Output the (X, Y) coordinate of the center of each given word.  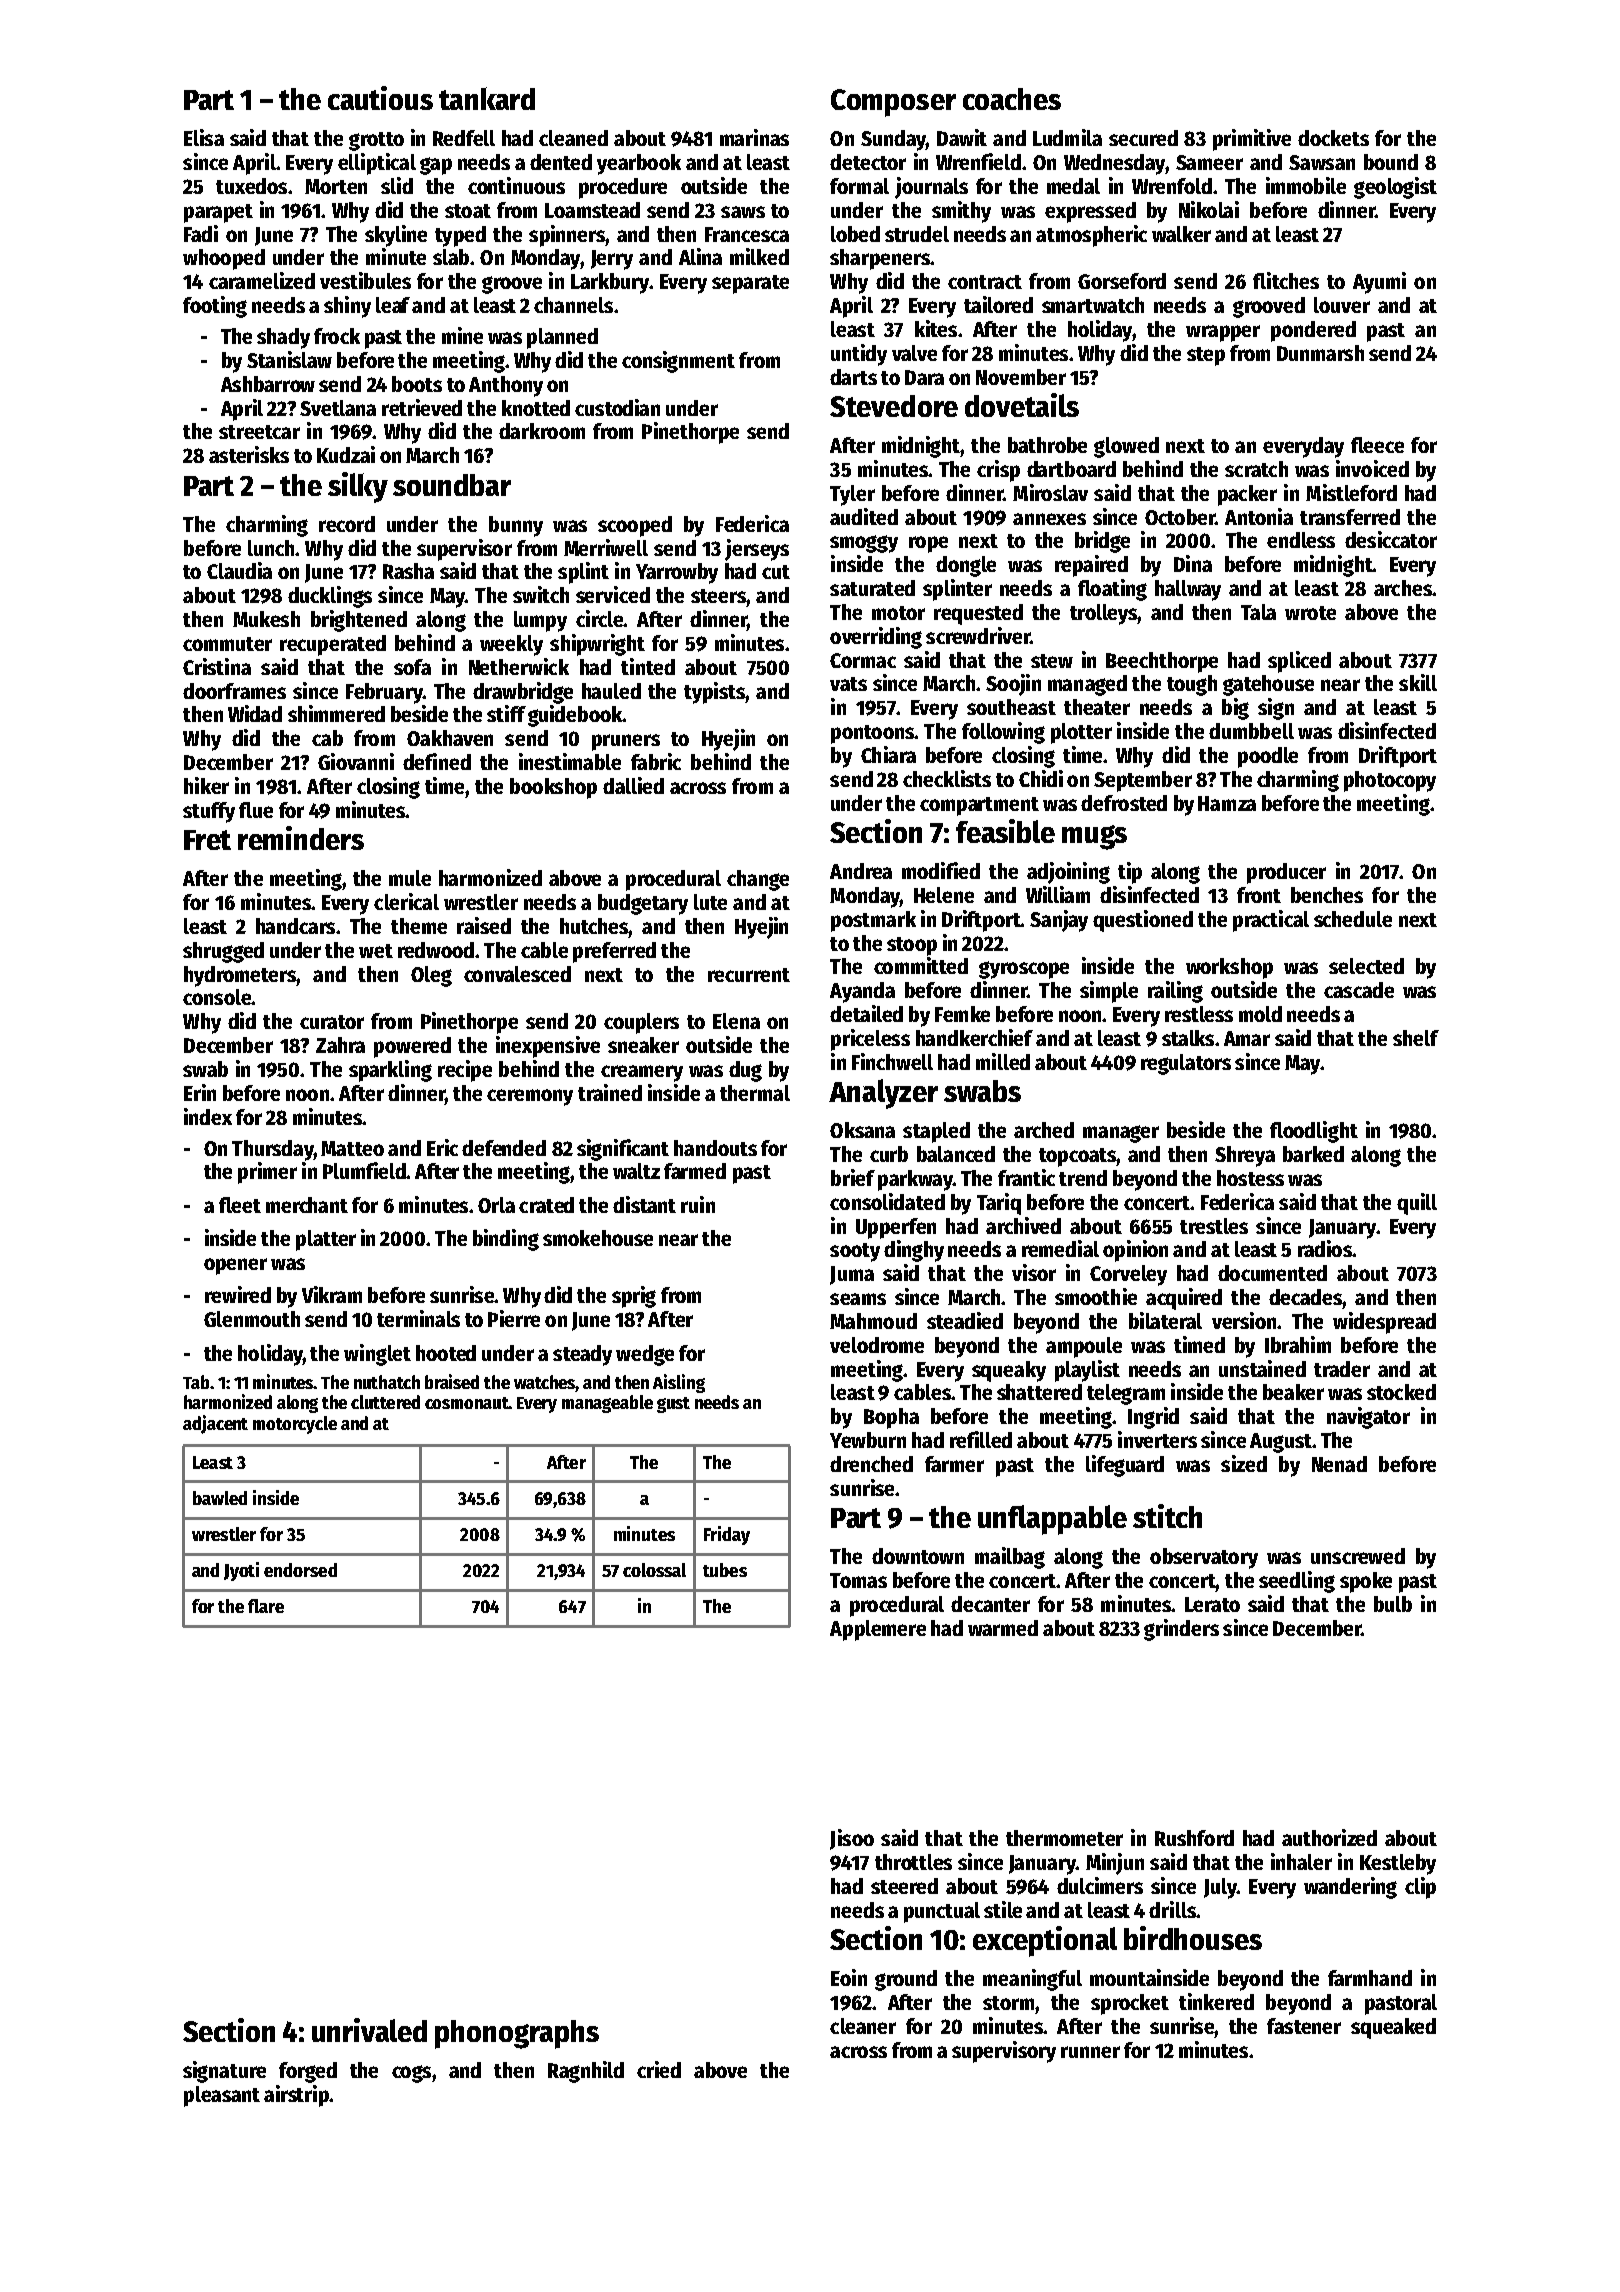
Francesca (747, 234)
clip (1420, 1888)
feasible (1005, 831)
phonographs (517, 2034)
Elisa (204, 137)
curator (332, 1022)
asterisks (249, 454)
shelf (1416, 1038)
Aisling (679, 1383)
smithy (961, 212)
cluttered (385, 1402)
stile (1003, 1909)
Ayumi (1379, 283)
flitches (1286, 280)
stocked (1401, 1392)
